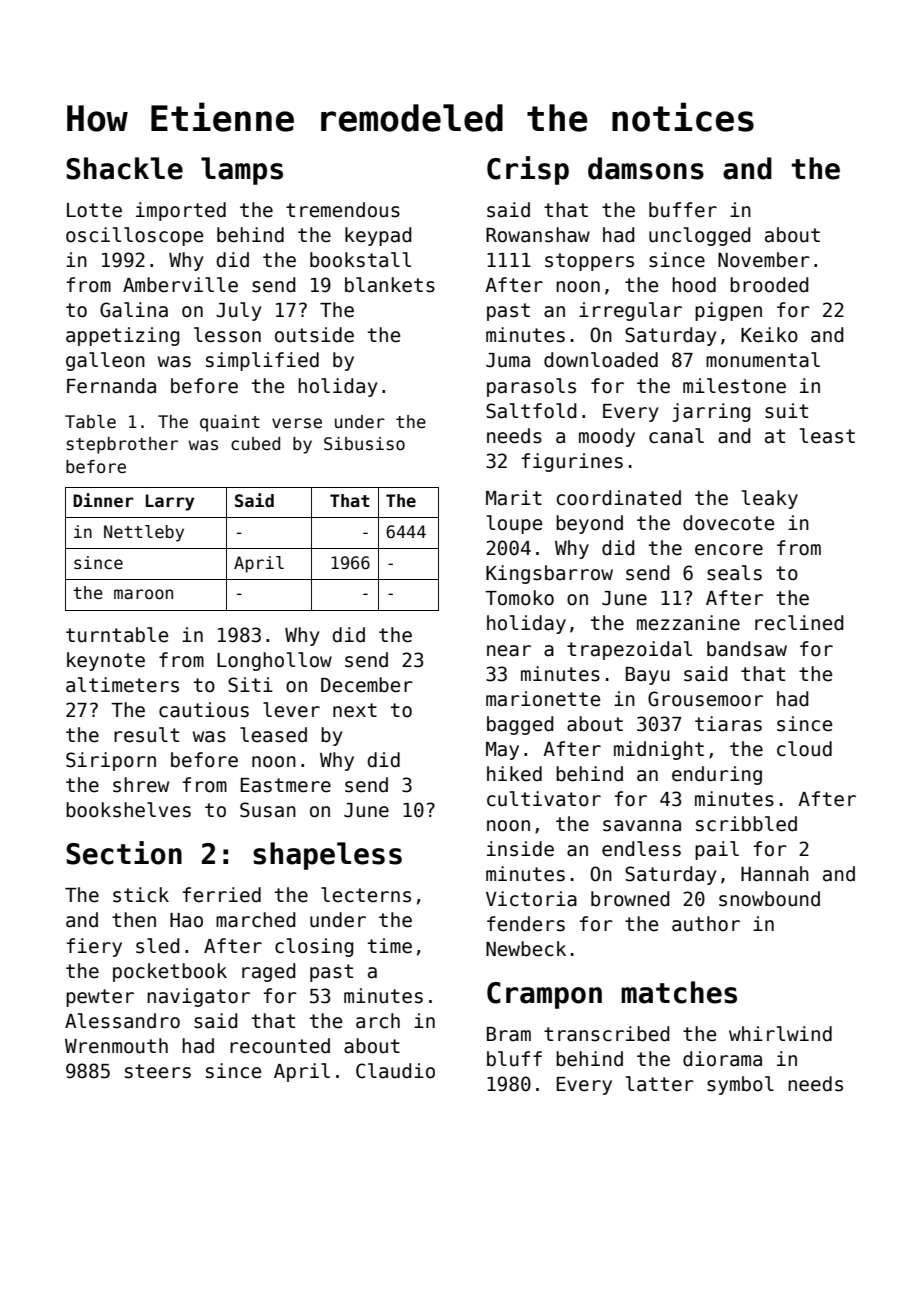 This image has width=924, height=1311. Describe the element at coordinates (531, 411) in the image. I see `Saltfold` at that location.
